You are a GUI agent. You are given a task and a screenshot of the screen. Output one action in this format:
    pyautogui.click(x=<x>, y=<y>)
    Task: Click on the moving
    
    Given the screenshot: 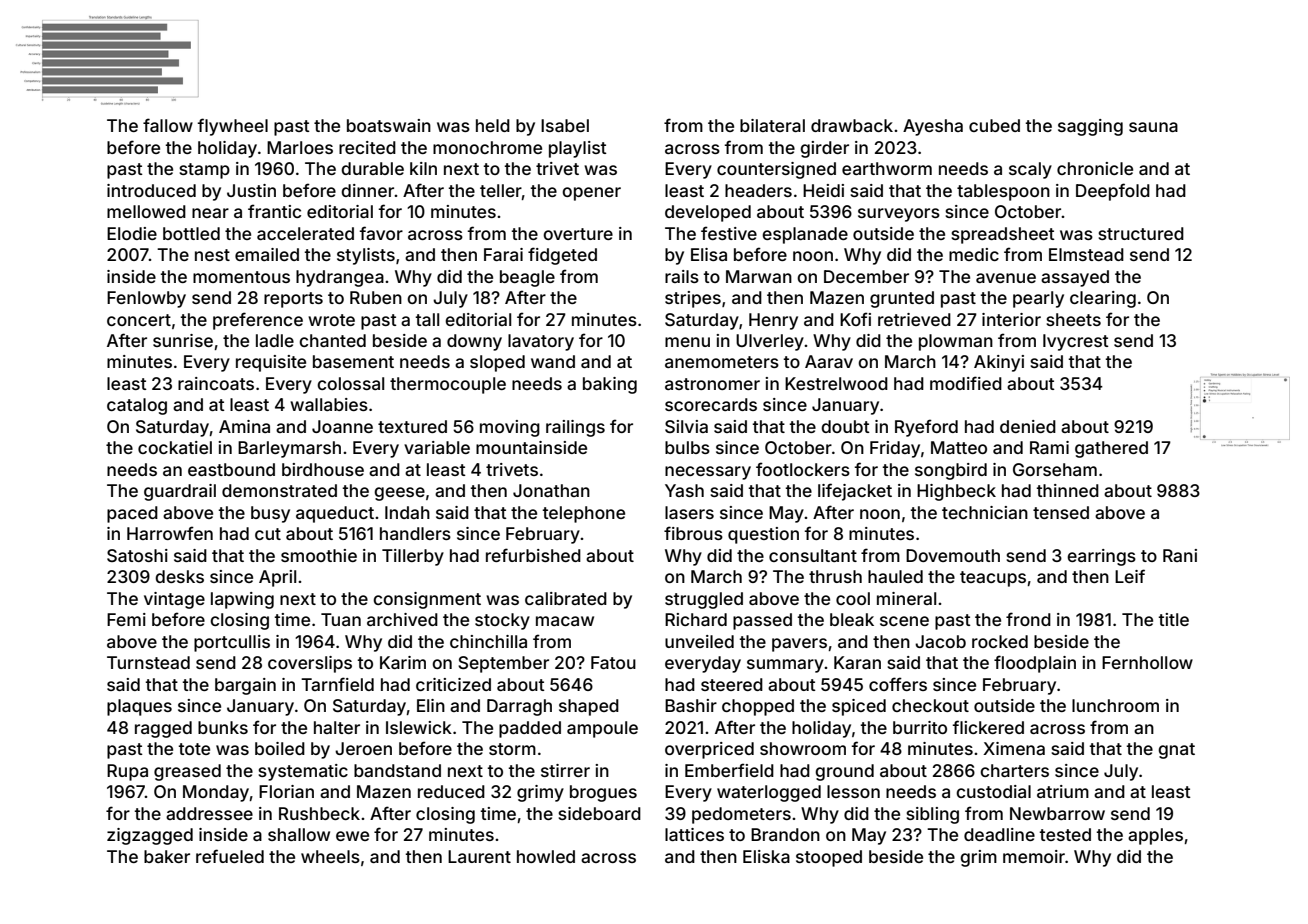 What is the action you would take?
    pyautogui.click(x=510, y=428)
